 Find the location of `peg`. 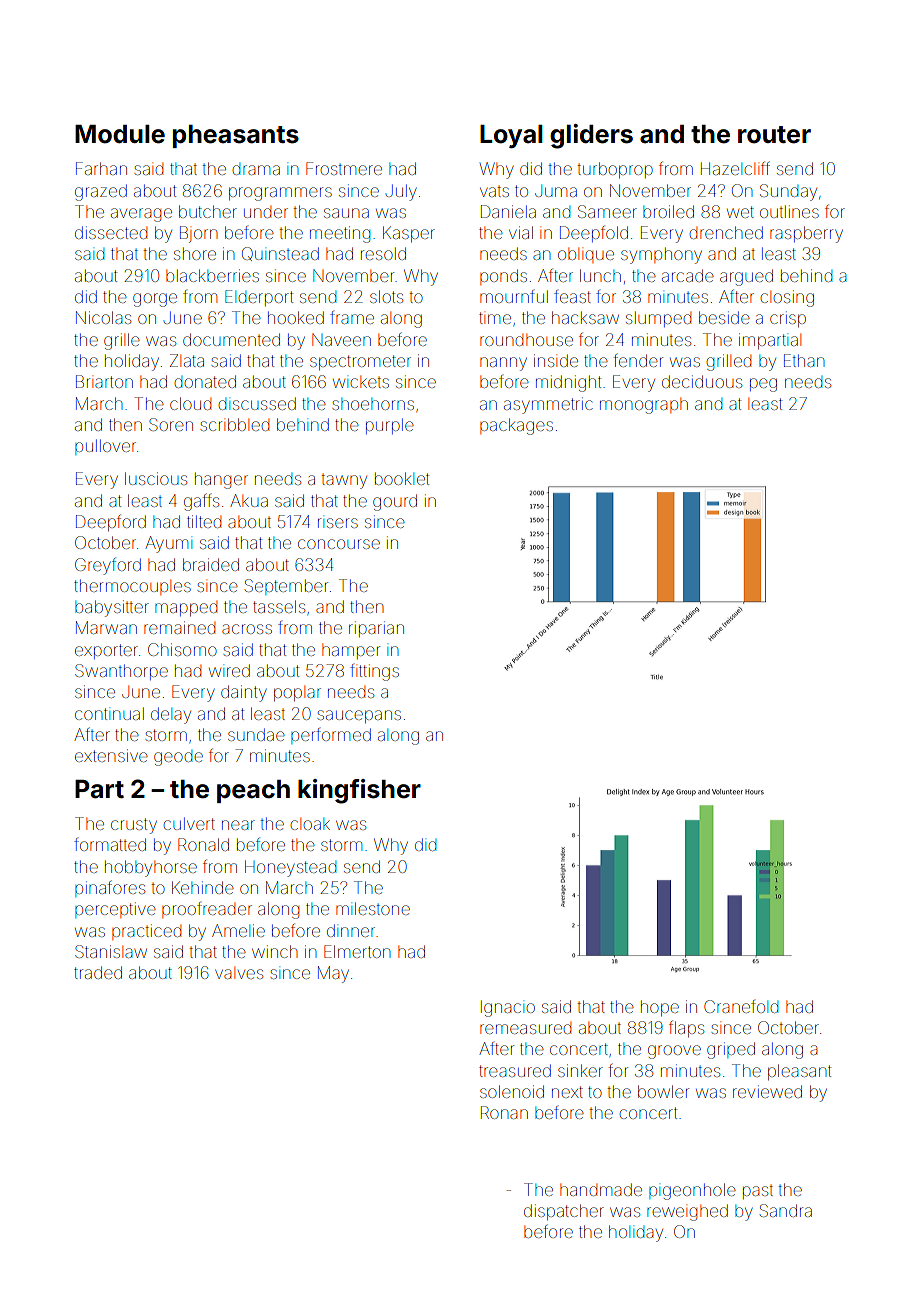

peg is located at coordinates (763, 385).
